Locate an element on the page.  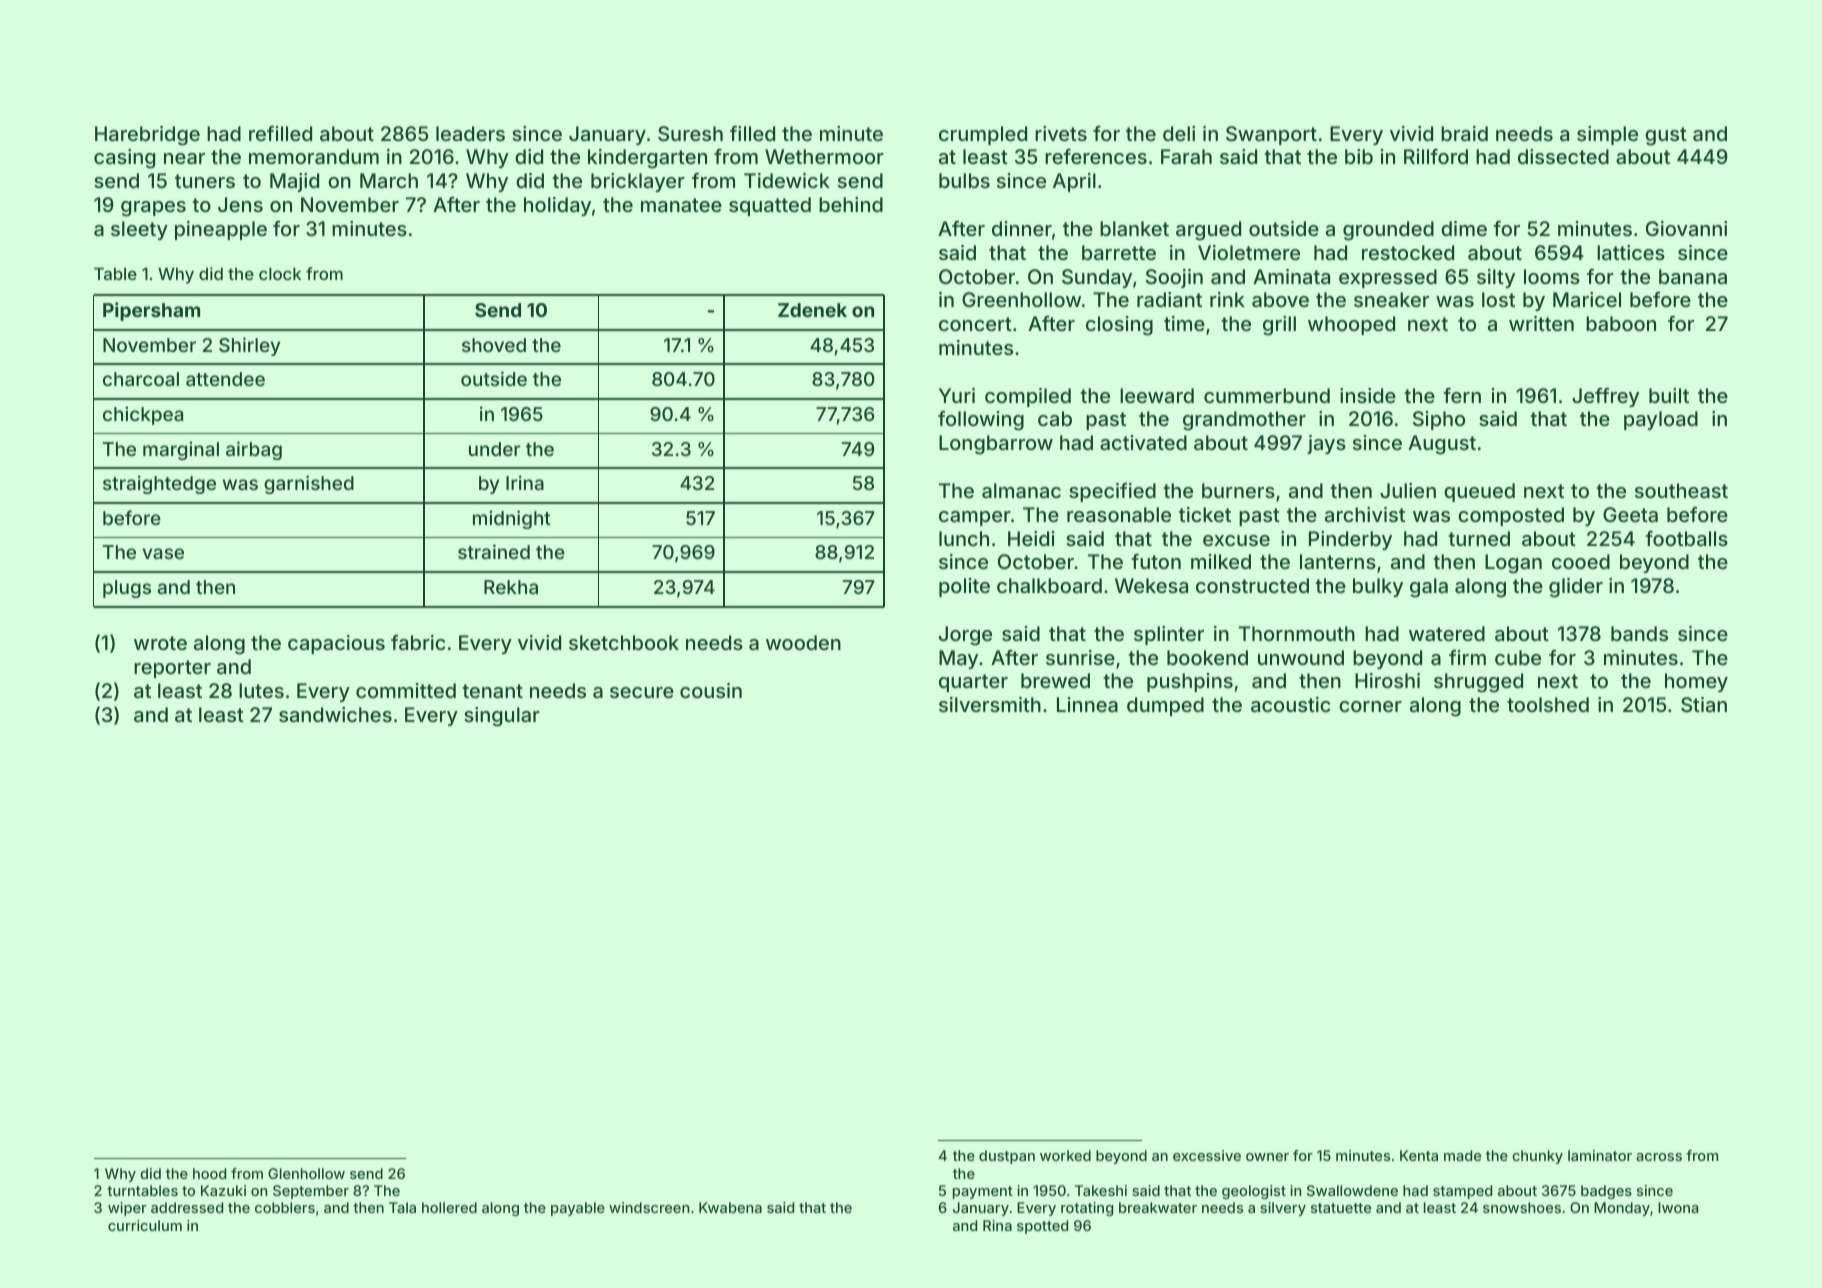
hollered is located at coordinates (449, 1207).
